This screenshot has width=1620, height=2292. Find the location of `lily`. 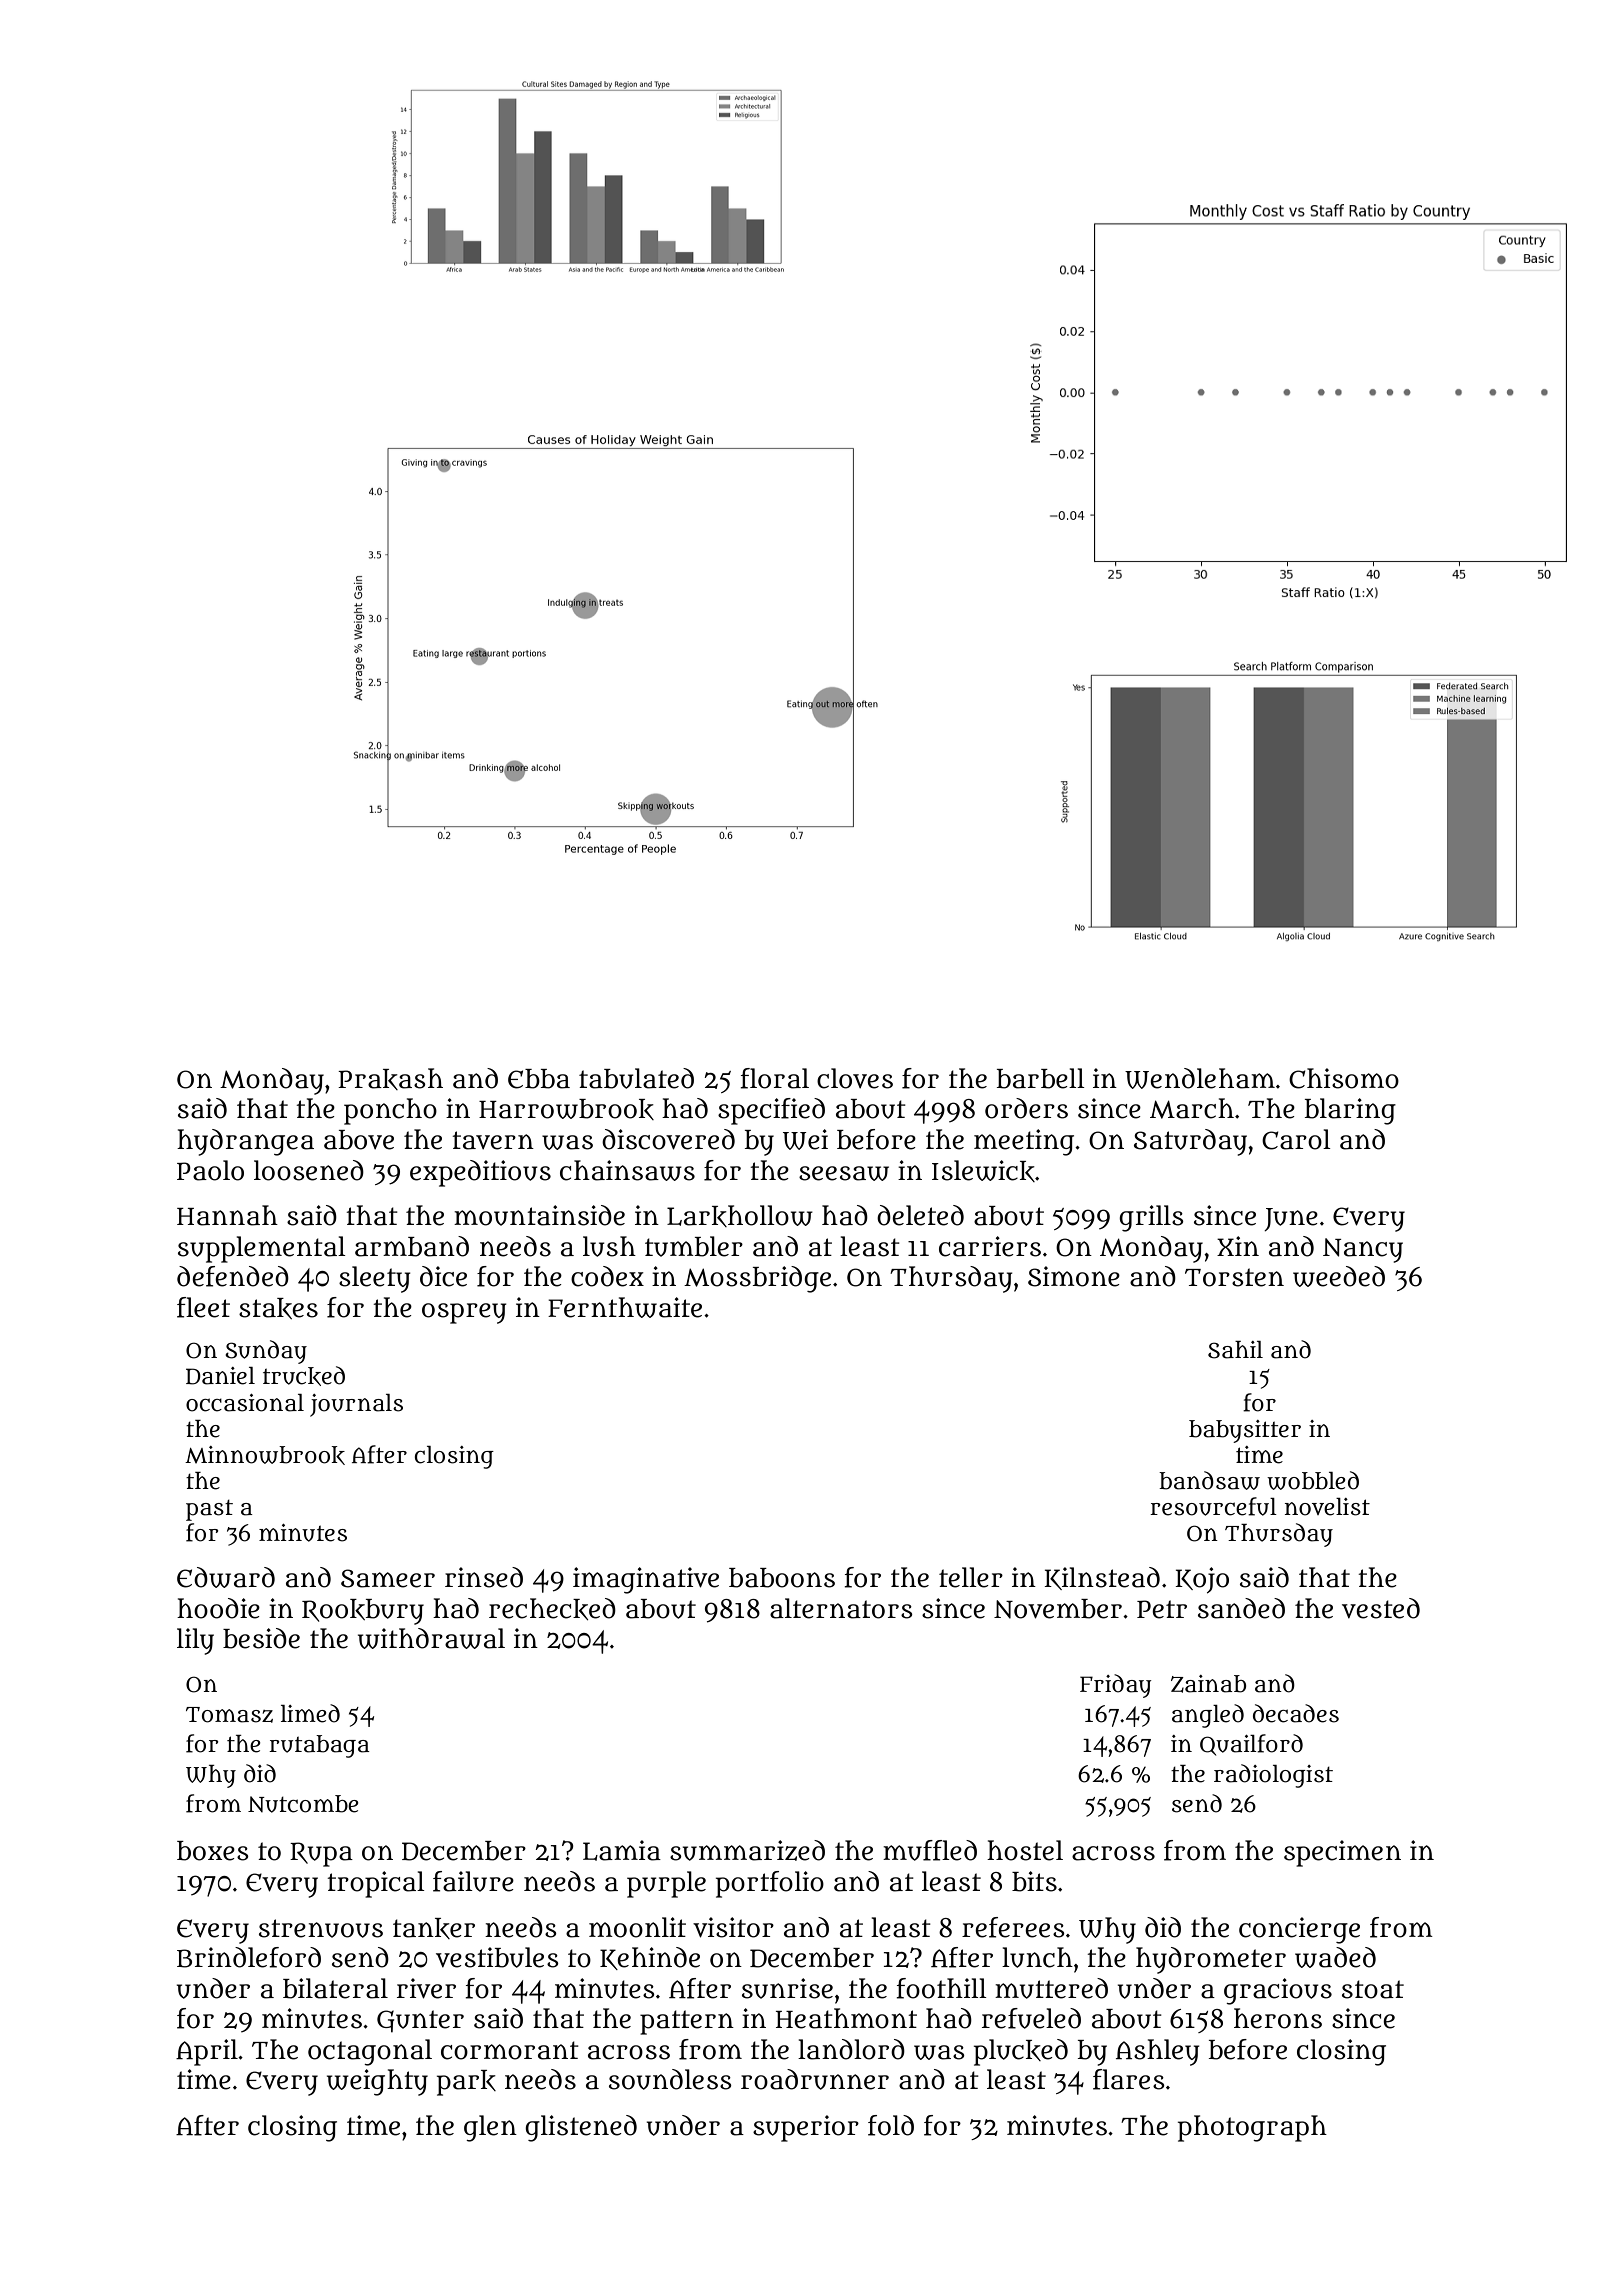

lily is located at coordinates (195, 1641).
